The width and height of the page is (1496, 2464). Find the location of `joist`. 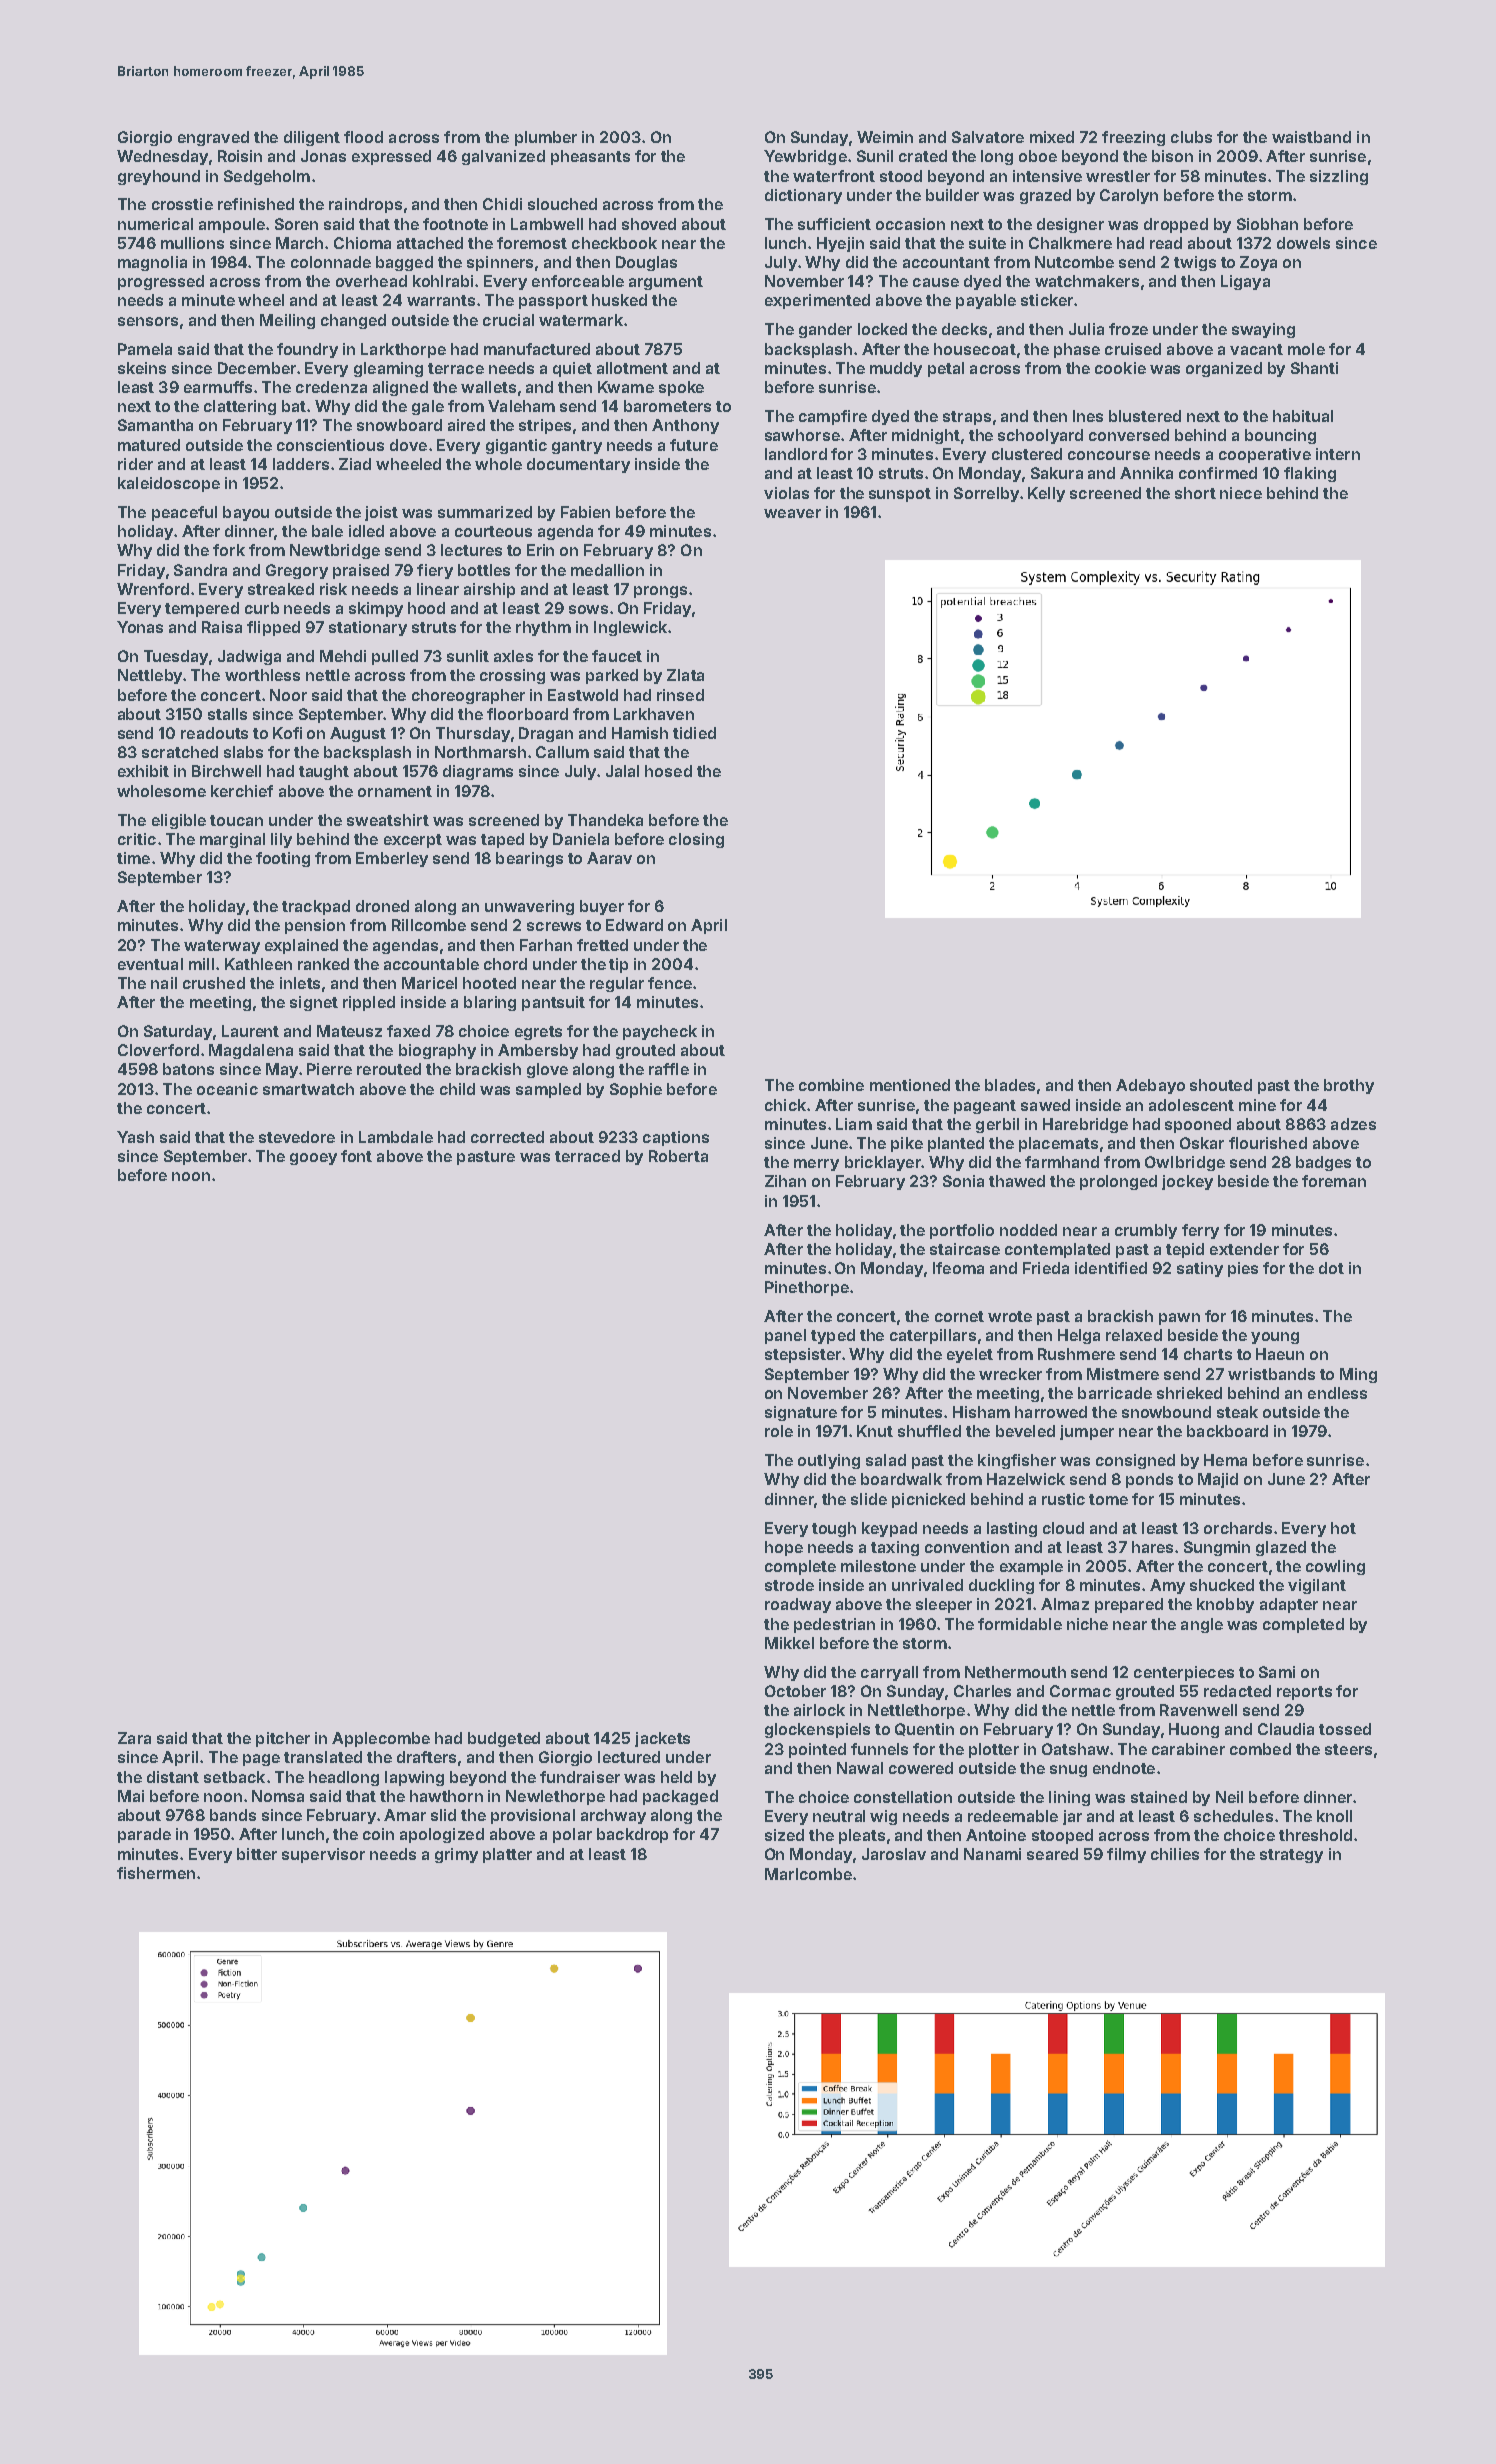

joist is located at coordinates (381, 513).
